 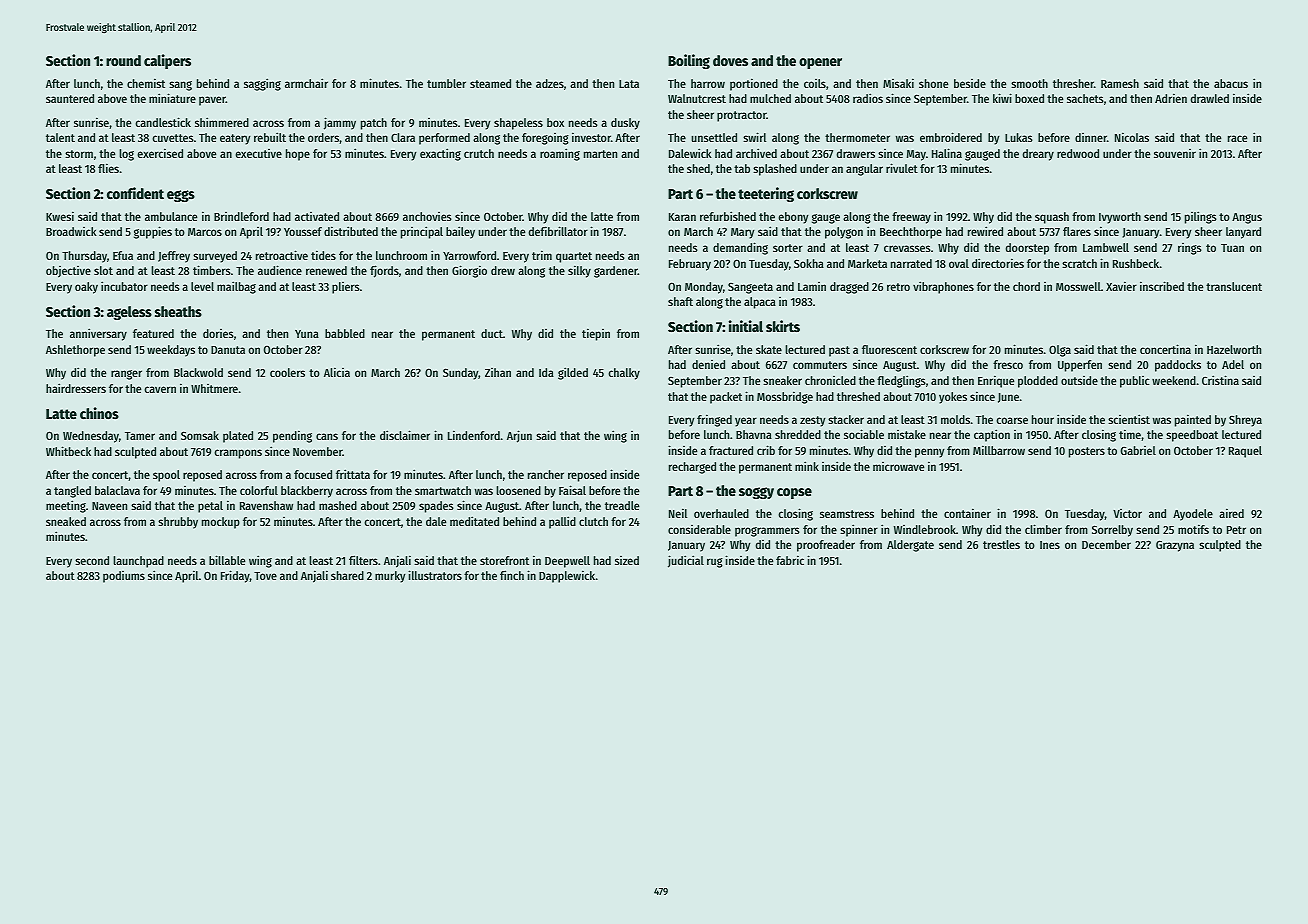 I want to click on duct, so click(x=492, y=333).
